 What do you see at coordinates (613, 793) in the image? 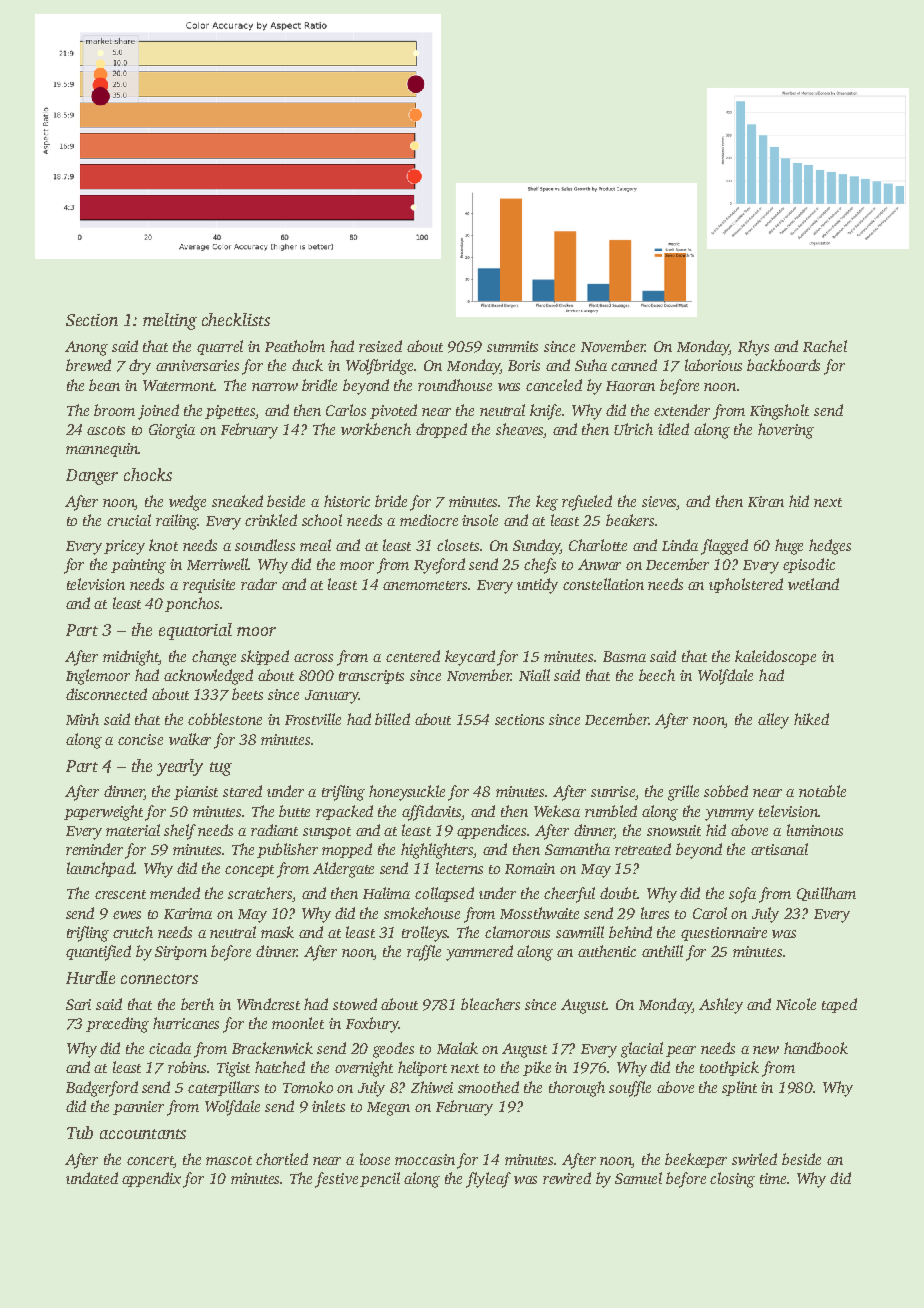
I see `sunrise` at bounding box center [613, 793].
